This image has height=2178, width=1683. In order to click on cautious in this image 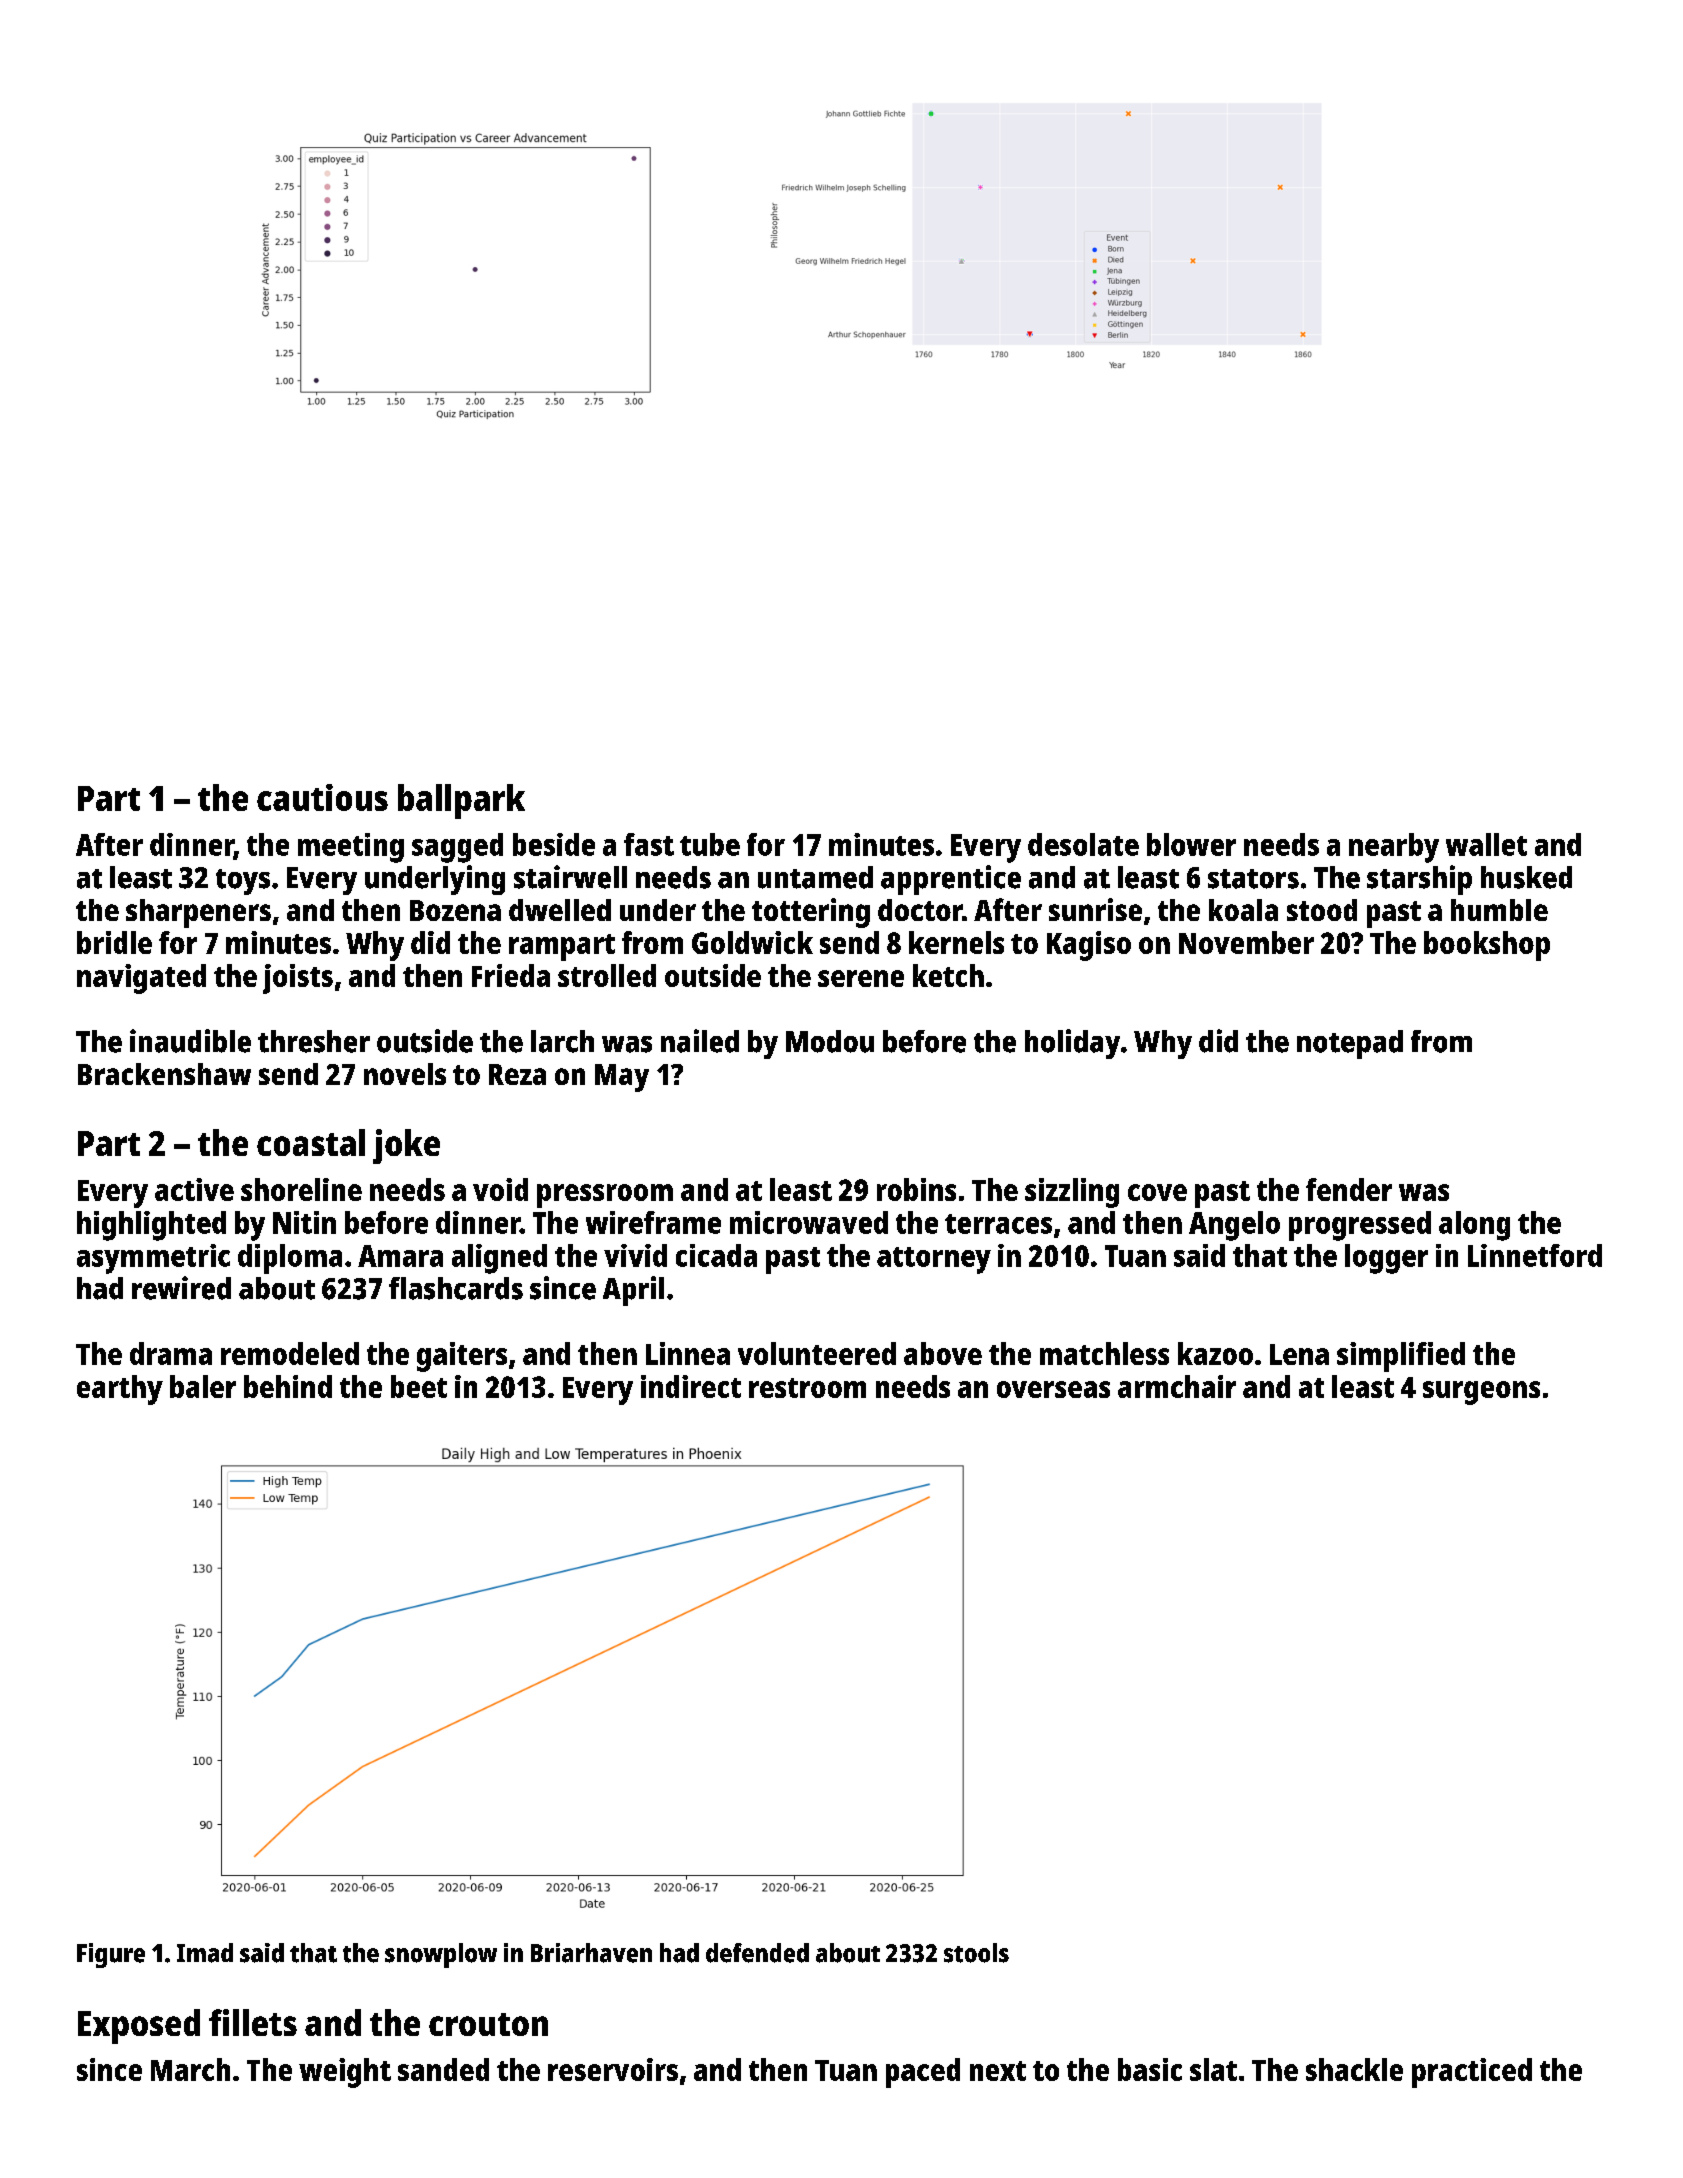, I will do `click(322, 797)`.
